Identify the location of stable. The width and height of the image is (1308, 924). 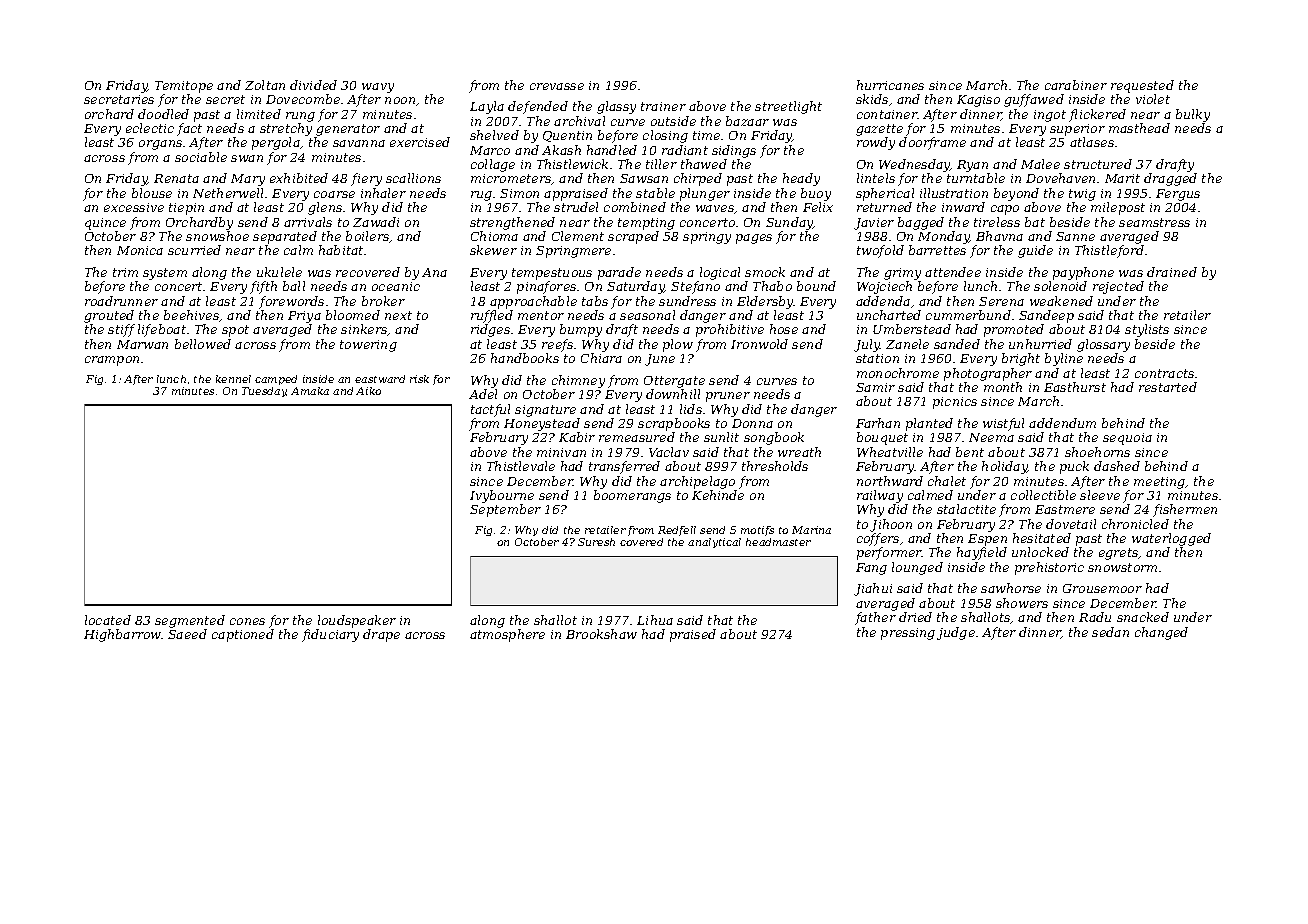
(655, 193).
